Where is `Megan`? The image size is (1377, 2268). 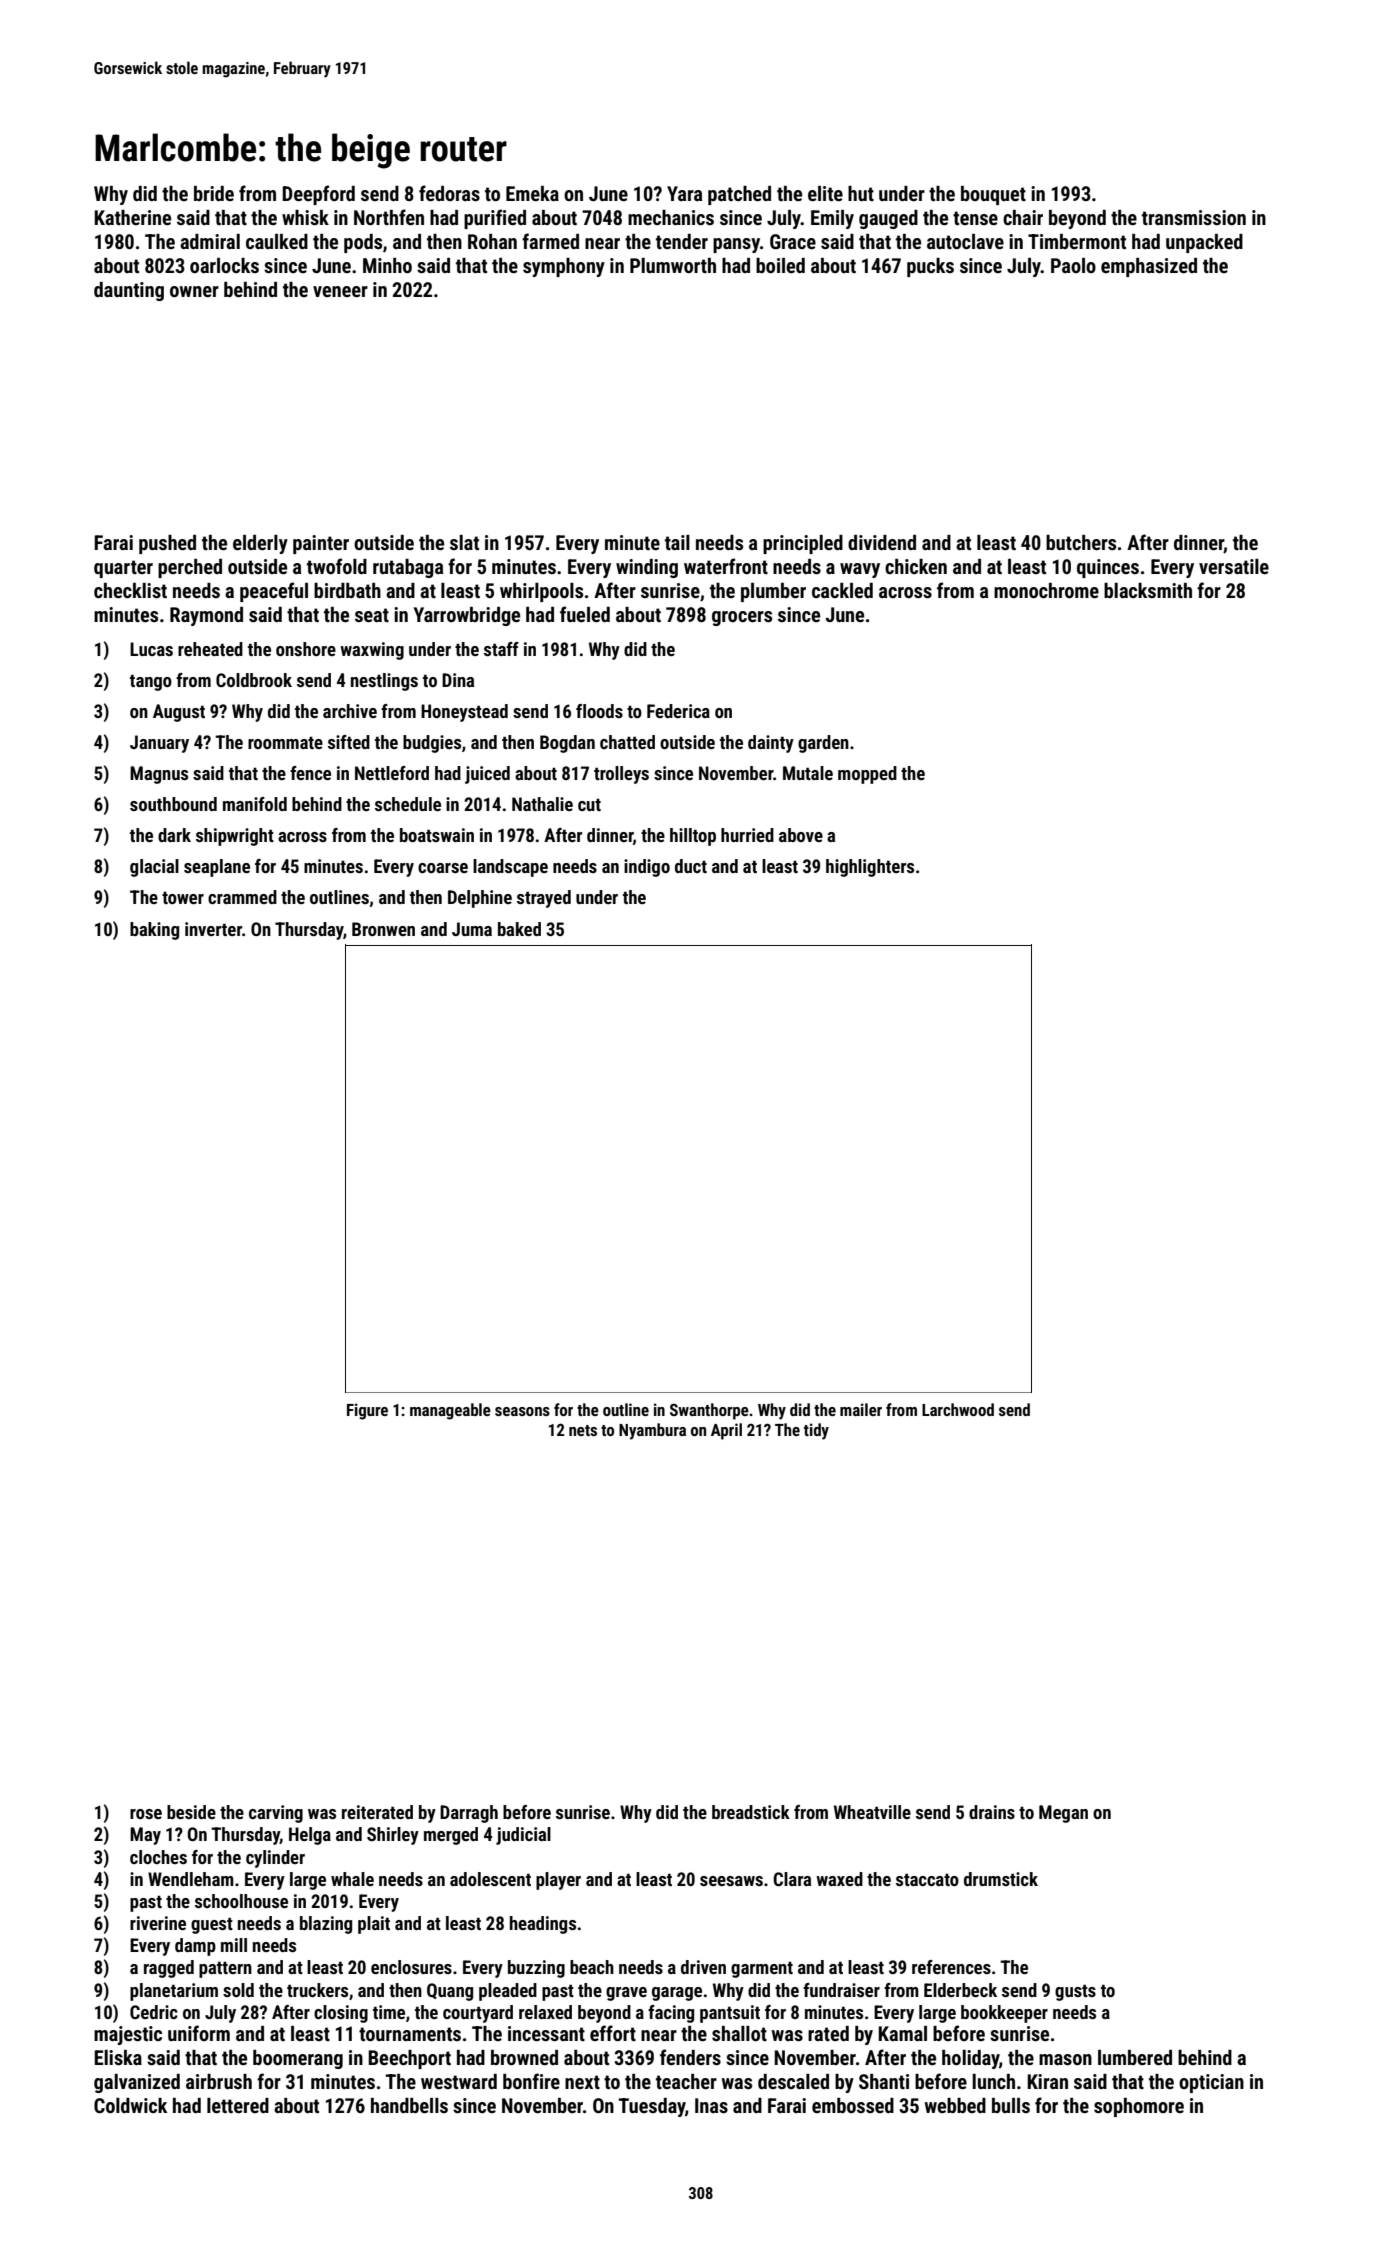 Megan is located at coordinates (1063, 1814).
